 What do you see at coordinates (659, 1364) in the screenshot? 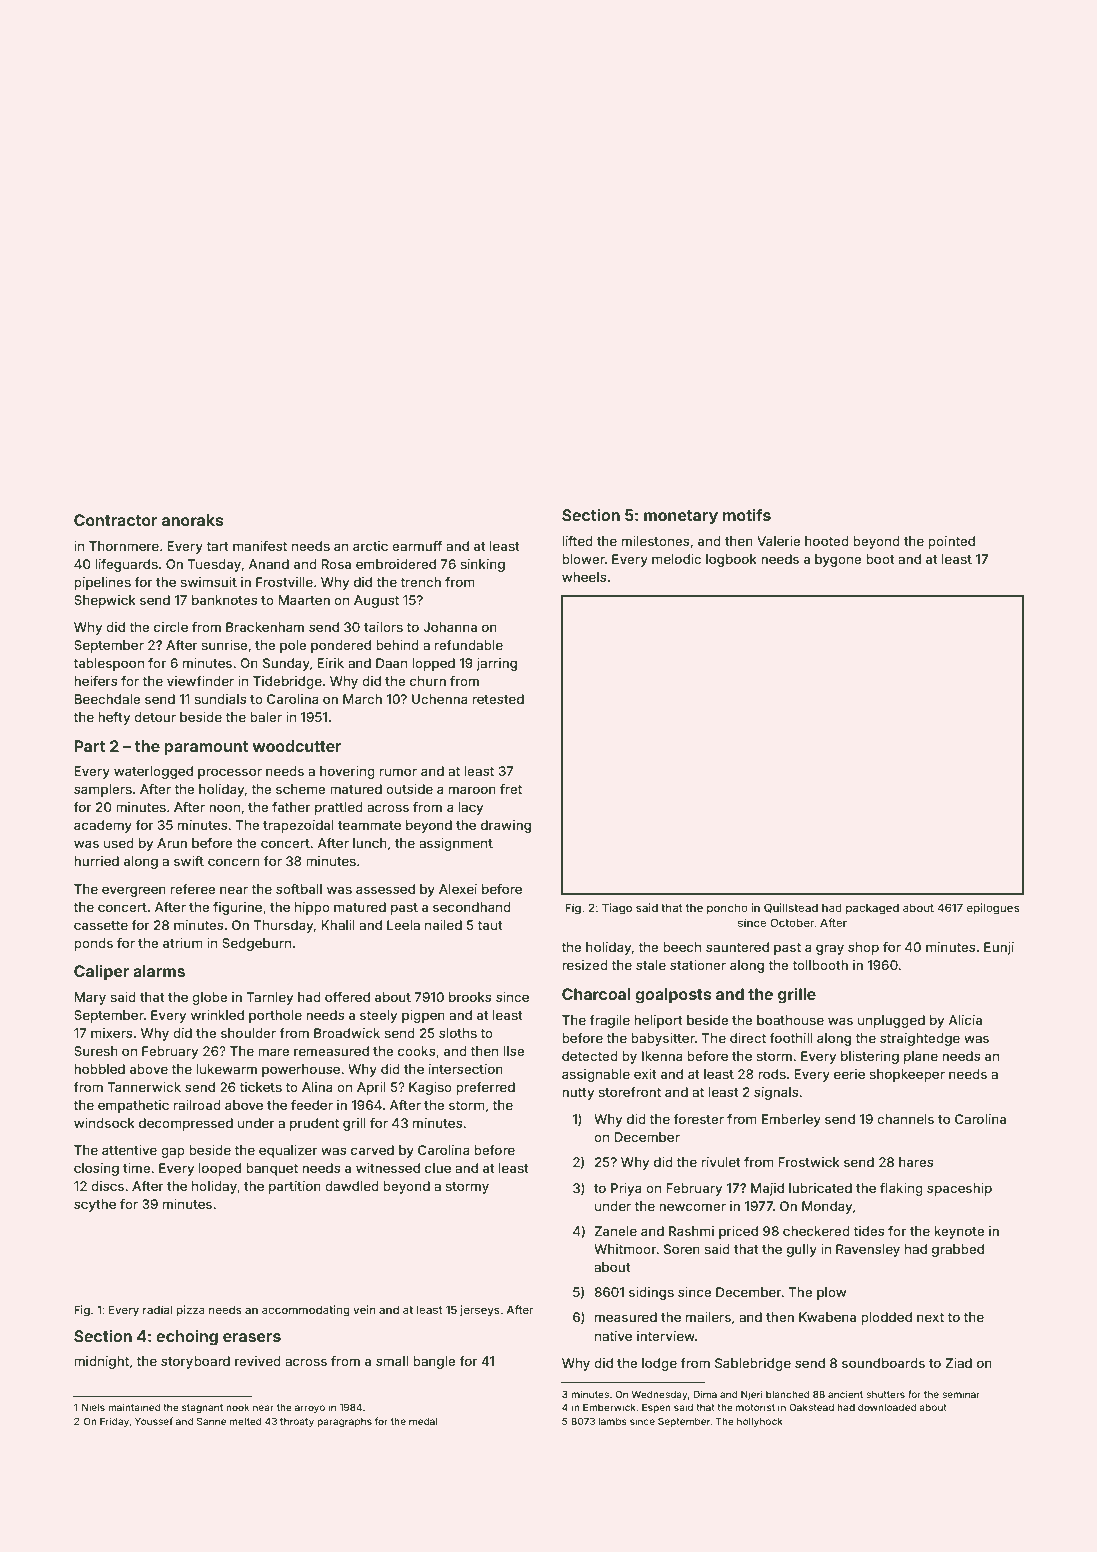
I see `lodge` at bounding box center [659, 1364].
